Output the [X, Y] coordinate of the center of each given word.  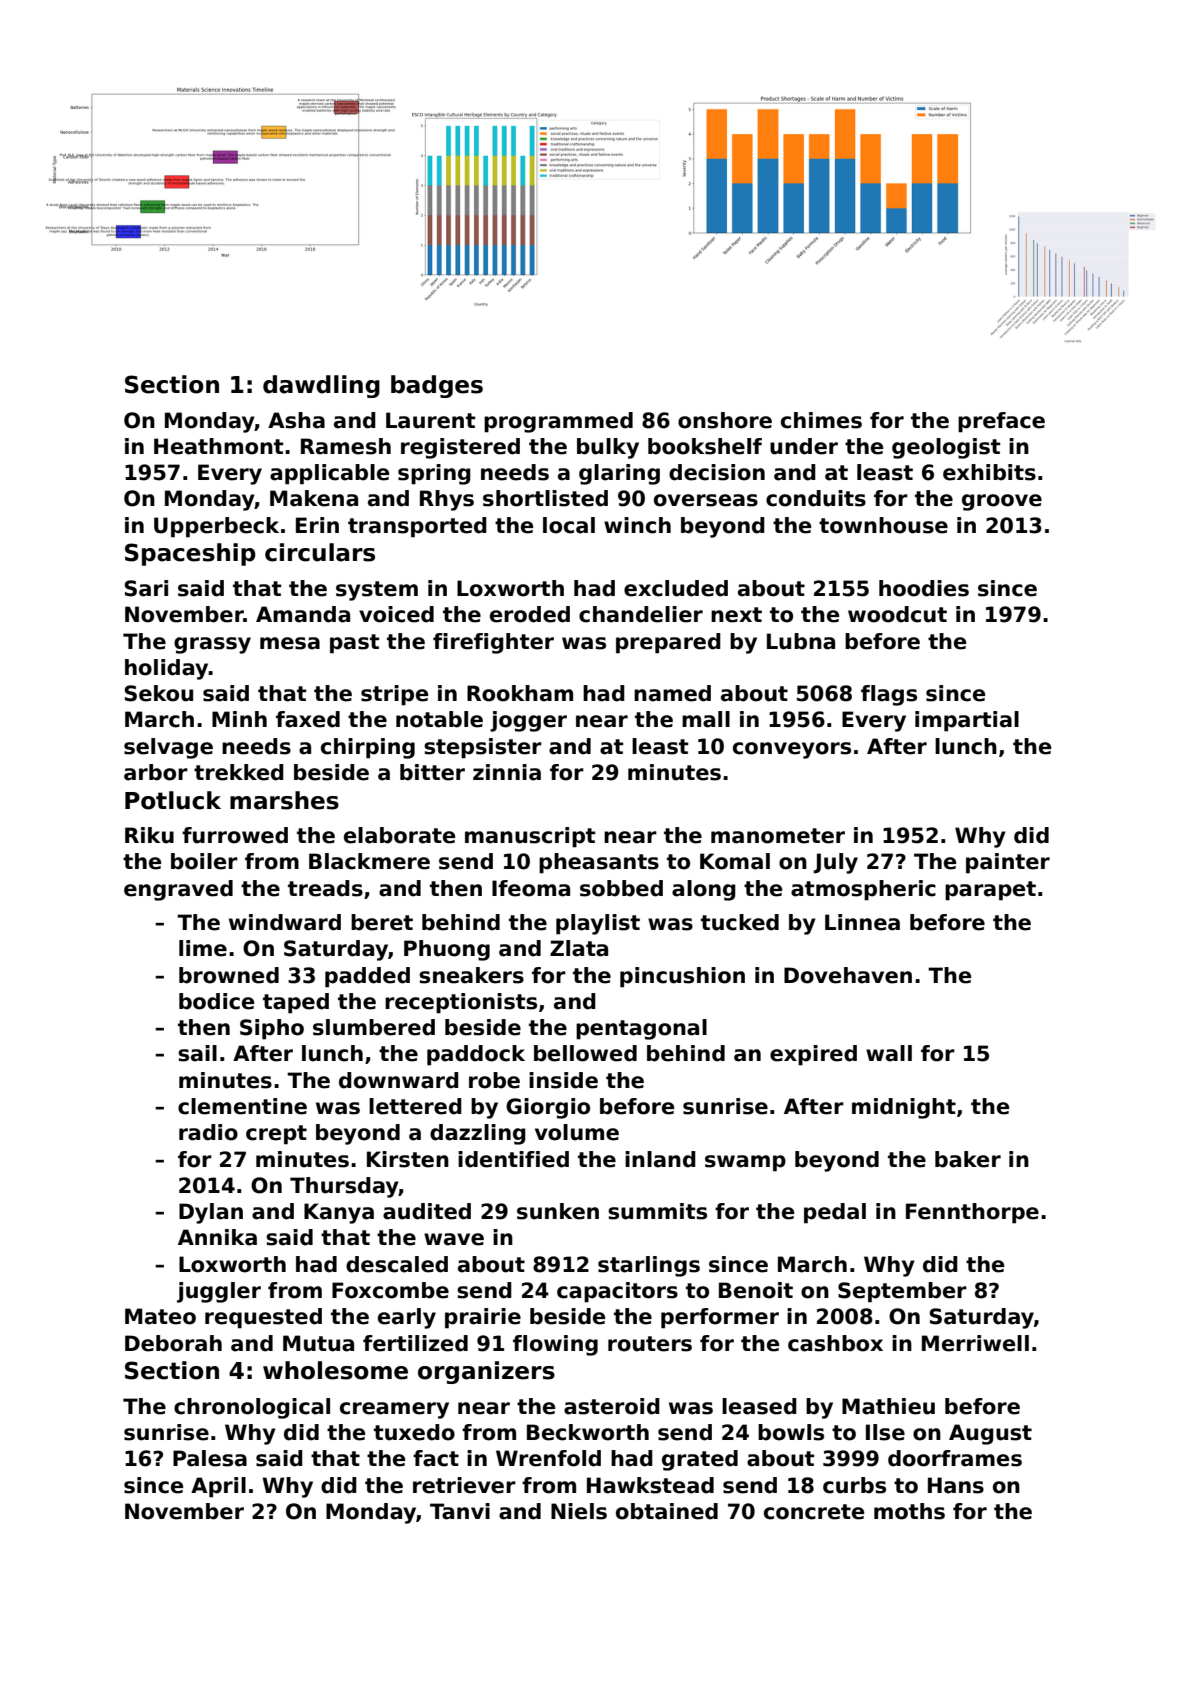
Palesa [210, 1458]
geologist [946, 448]
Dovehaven [848, 975]
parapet [990, 891]
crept [276, 1135]
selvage [168, 748]
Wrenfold [548, 1458]
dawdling [321, 386]
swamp [745, 1163]
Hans [956, 1485]
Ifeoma [531, 888]
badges [437, 386]
